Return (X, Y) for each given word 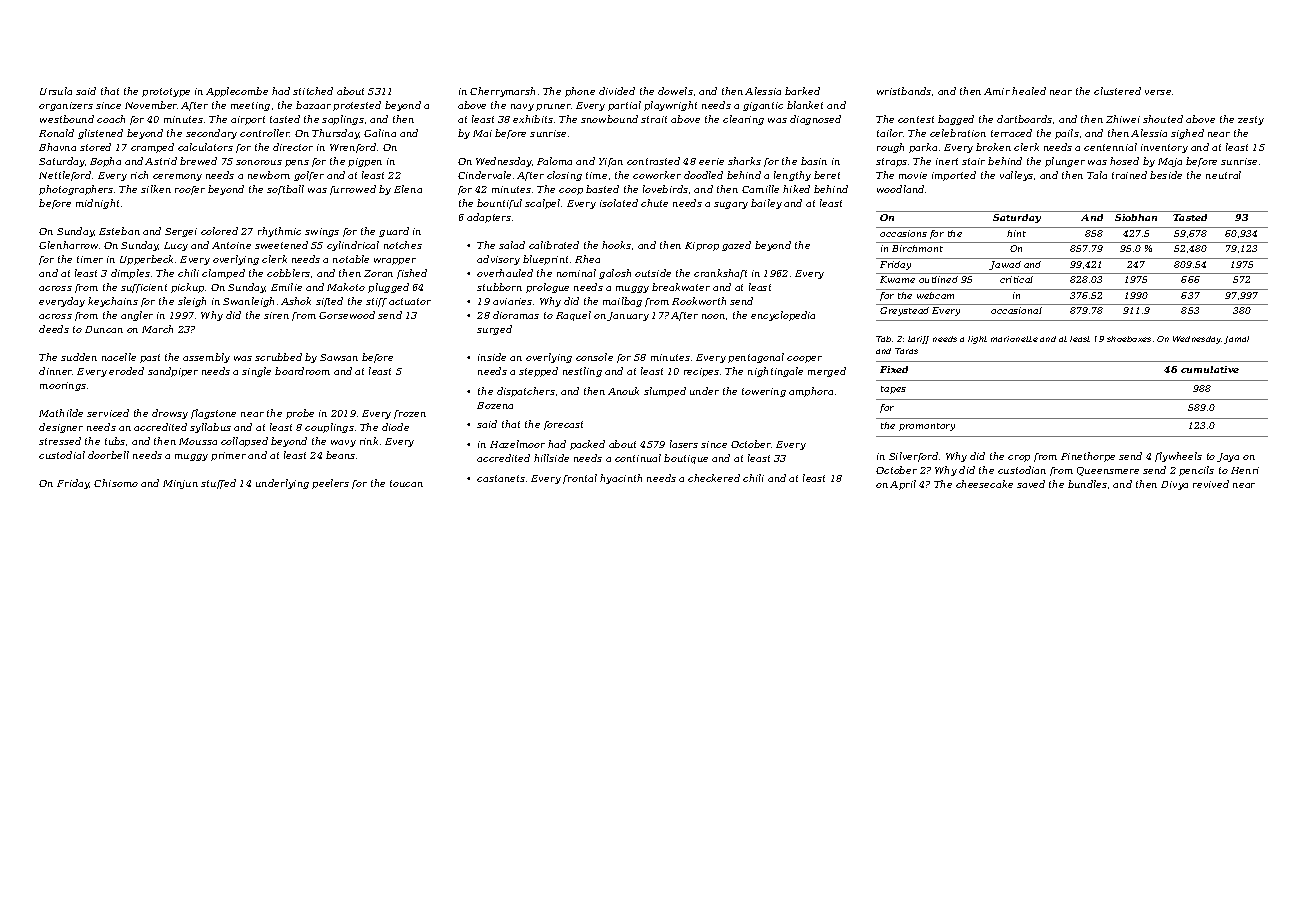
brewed (198, 161)
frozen (410, 414)
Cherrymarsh (502, 92)
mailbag (622, 302)
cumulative (1210, 369)
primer (228, 456)
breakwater (681, 287)
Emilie (286, 287)
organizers (66, 106)
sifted (329, 302)
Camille (760, 189)
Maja (1170, 162)
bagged (956, 120)
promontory (927, 427)
